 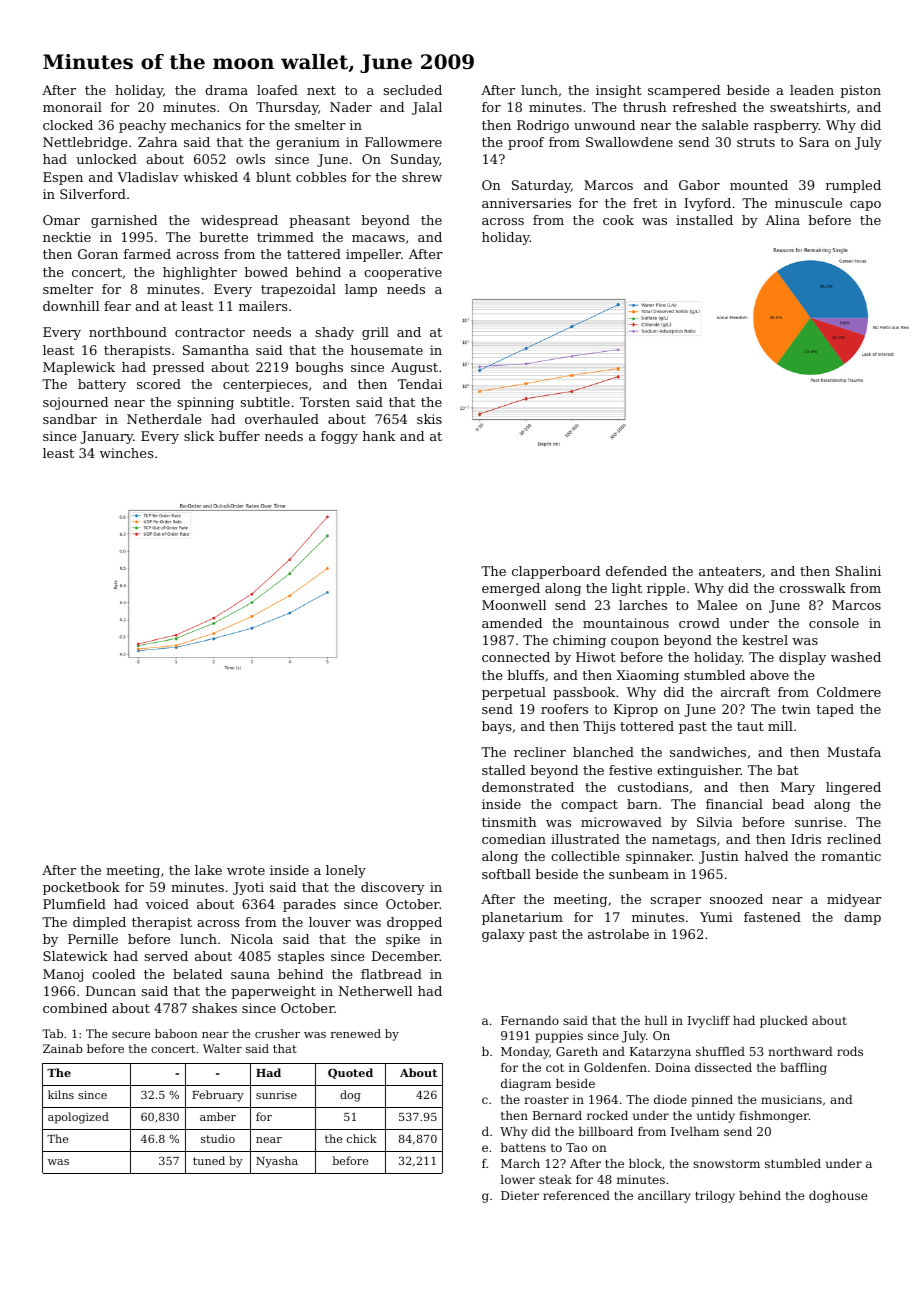 I want to click on Walter, so click(x=222, y=1048).
